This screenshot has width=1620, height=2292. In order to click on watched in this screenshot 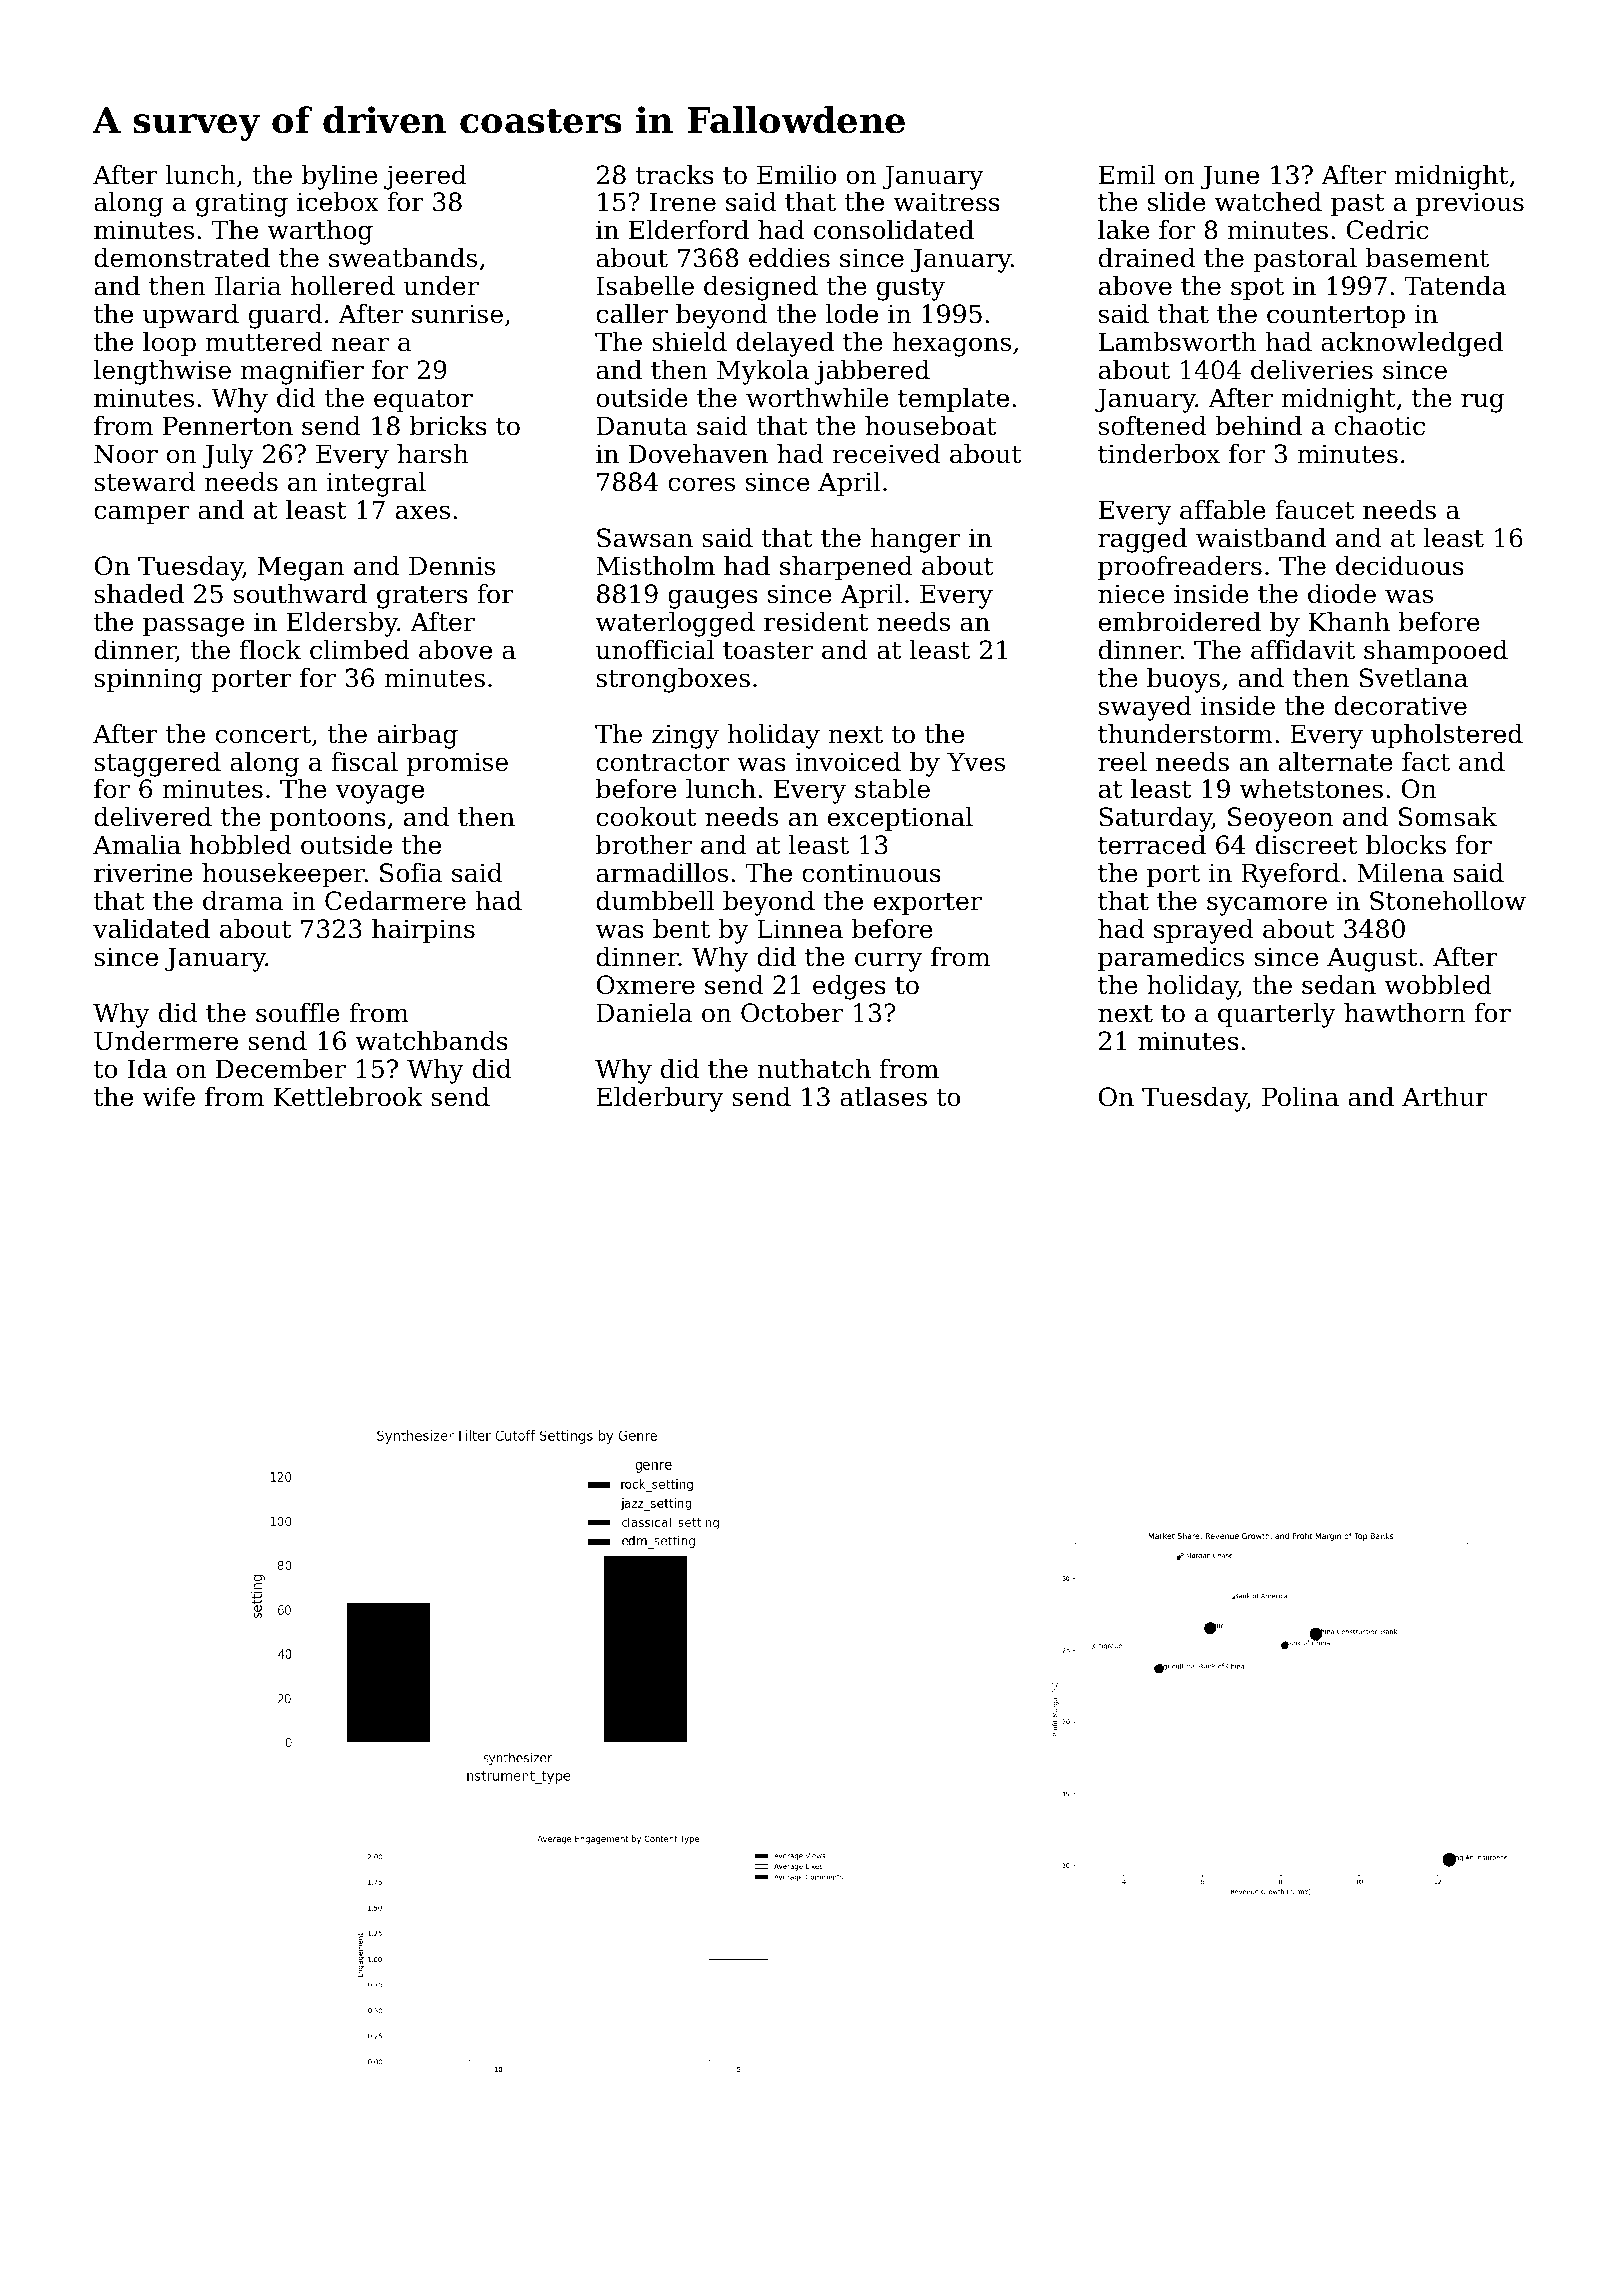, I will do `click(1268, 202)`.
